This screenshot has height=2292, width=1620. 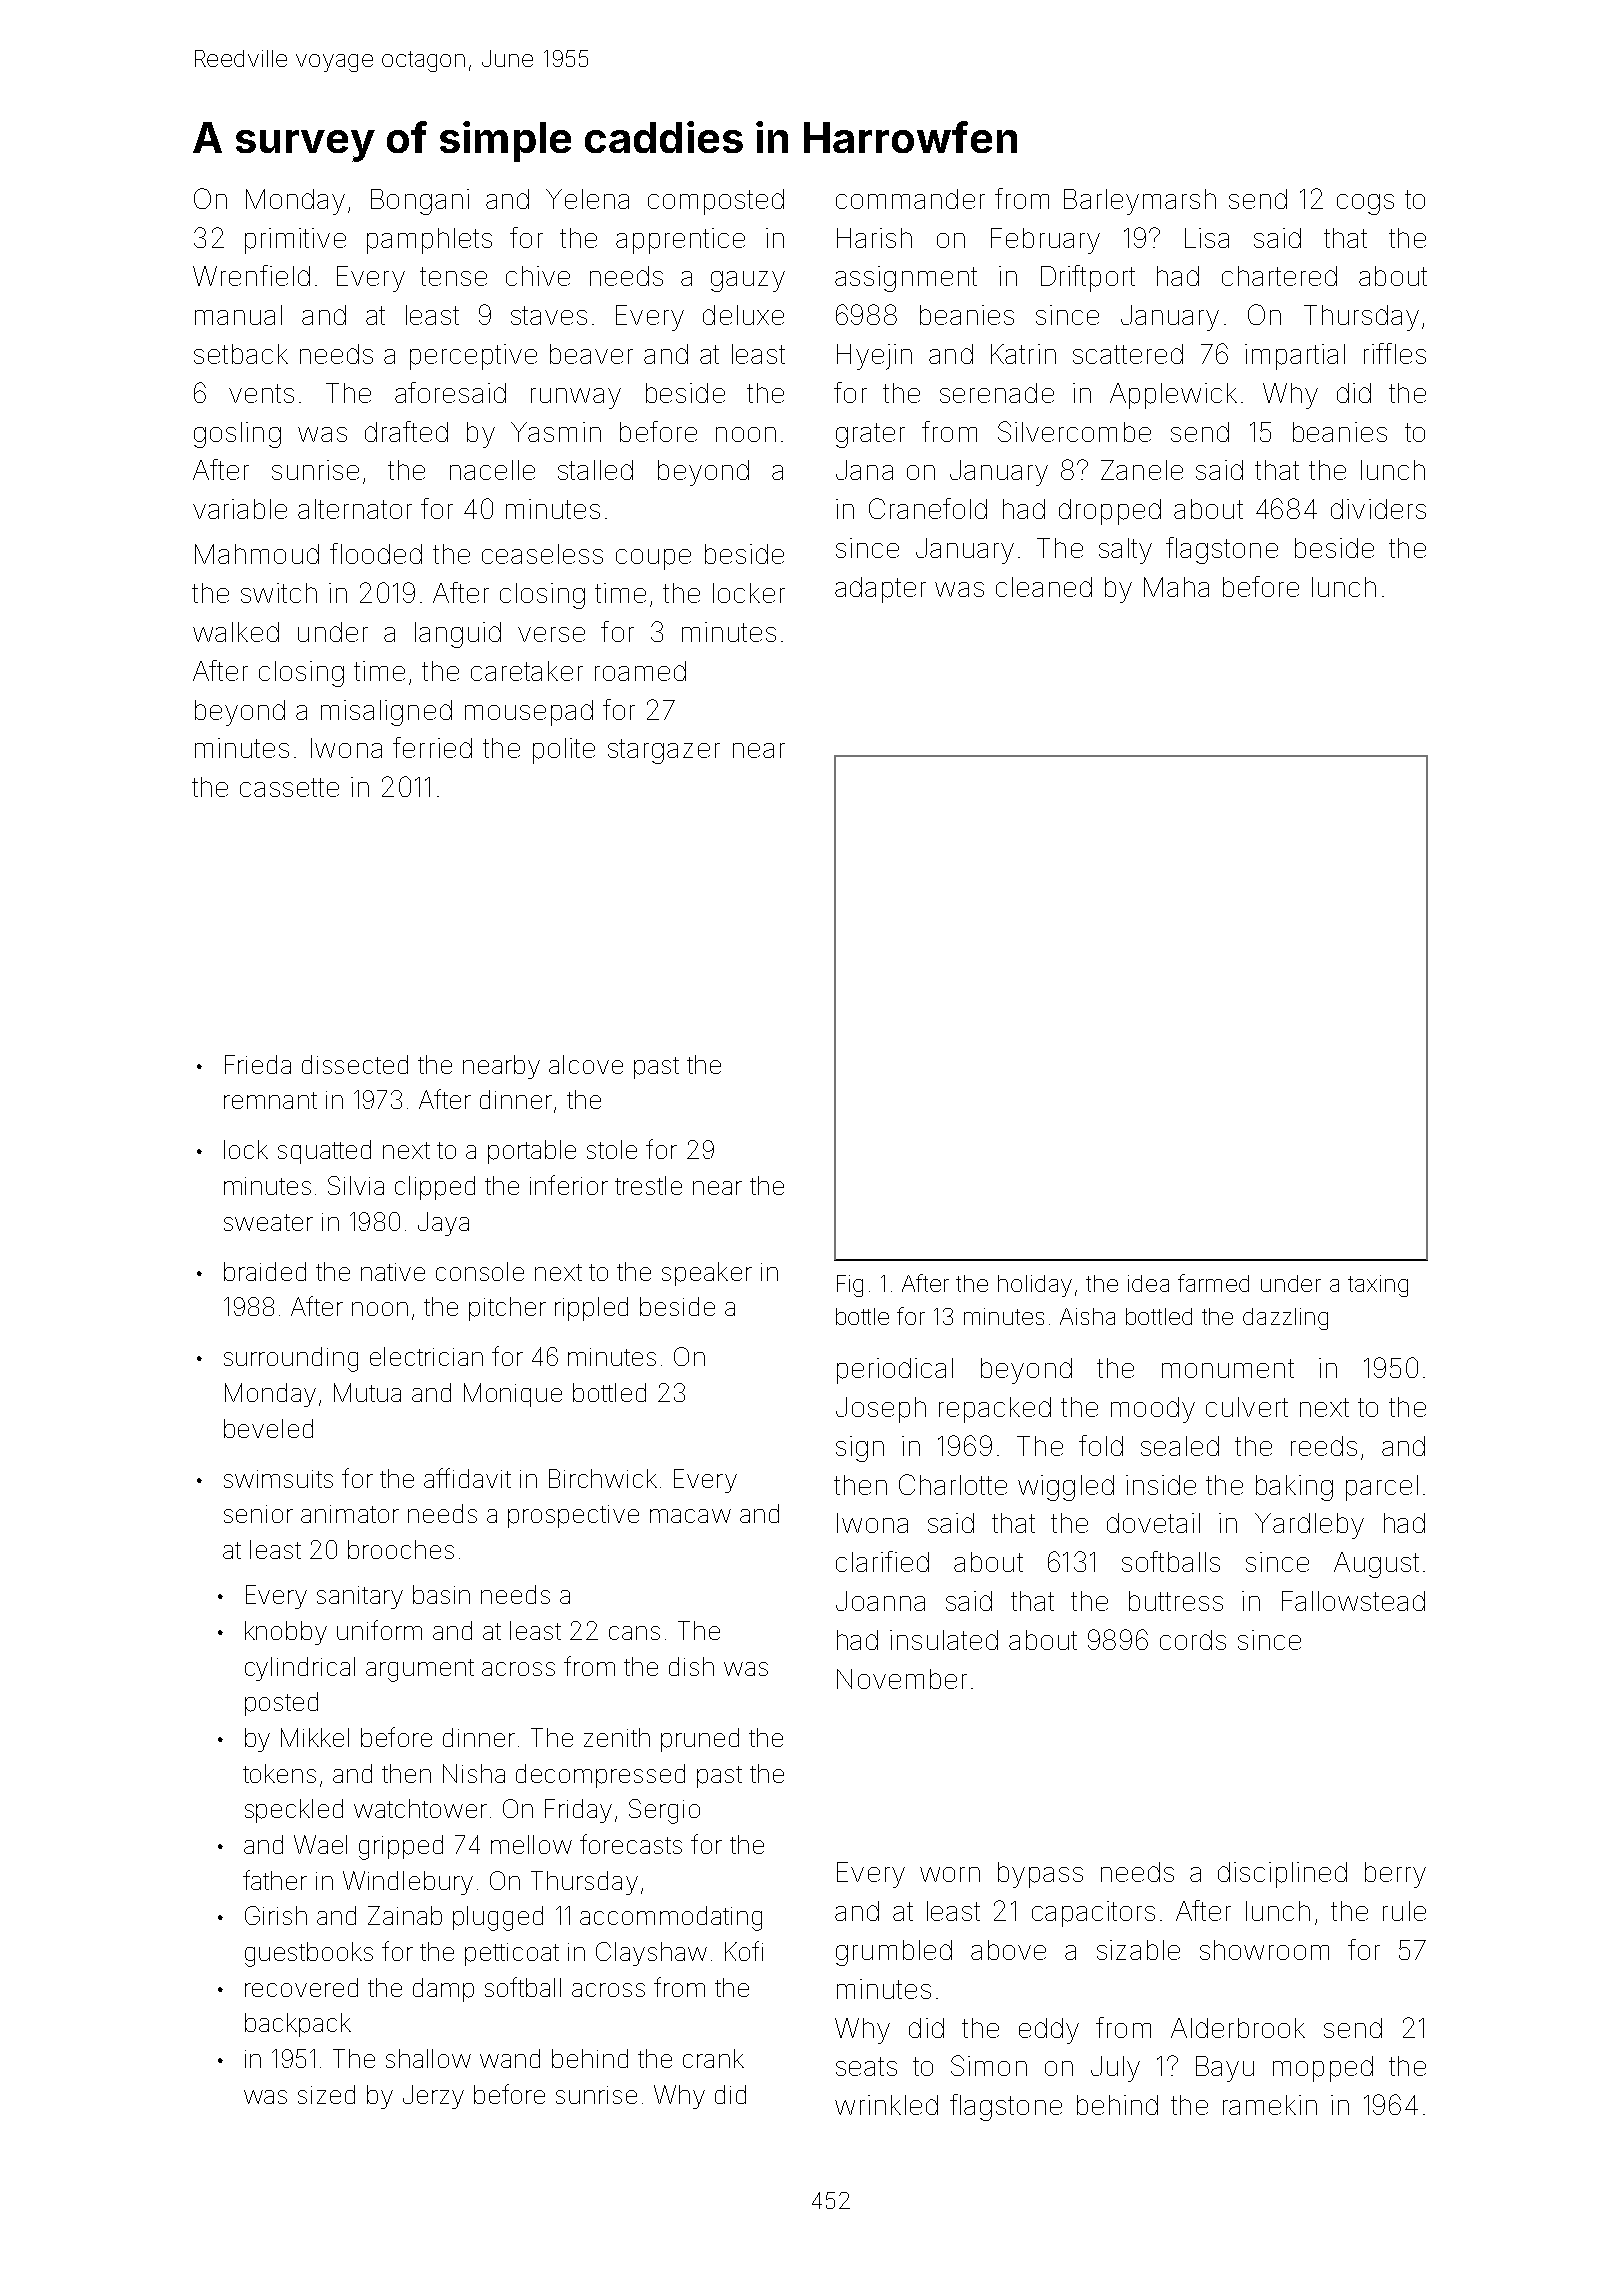 What do you see at coordinates (261, 393) in the screenshot?
I see `vents` at bounding box center [261, 393].
